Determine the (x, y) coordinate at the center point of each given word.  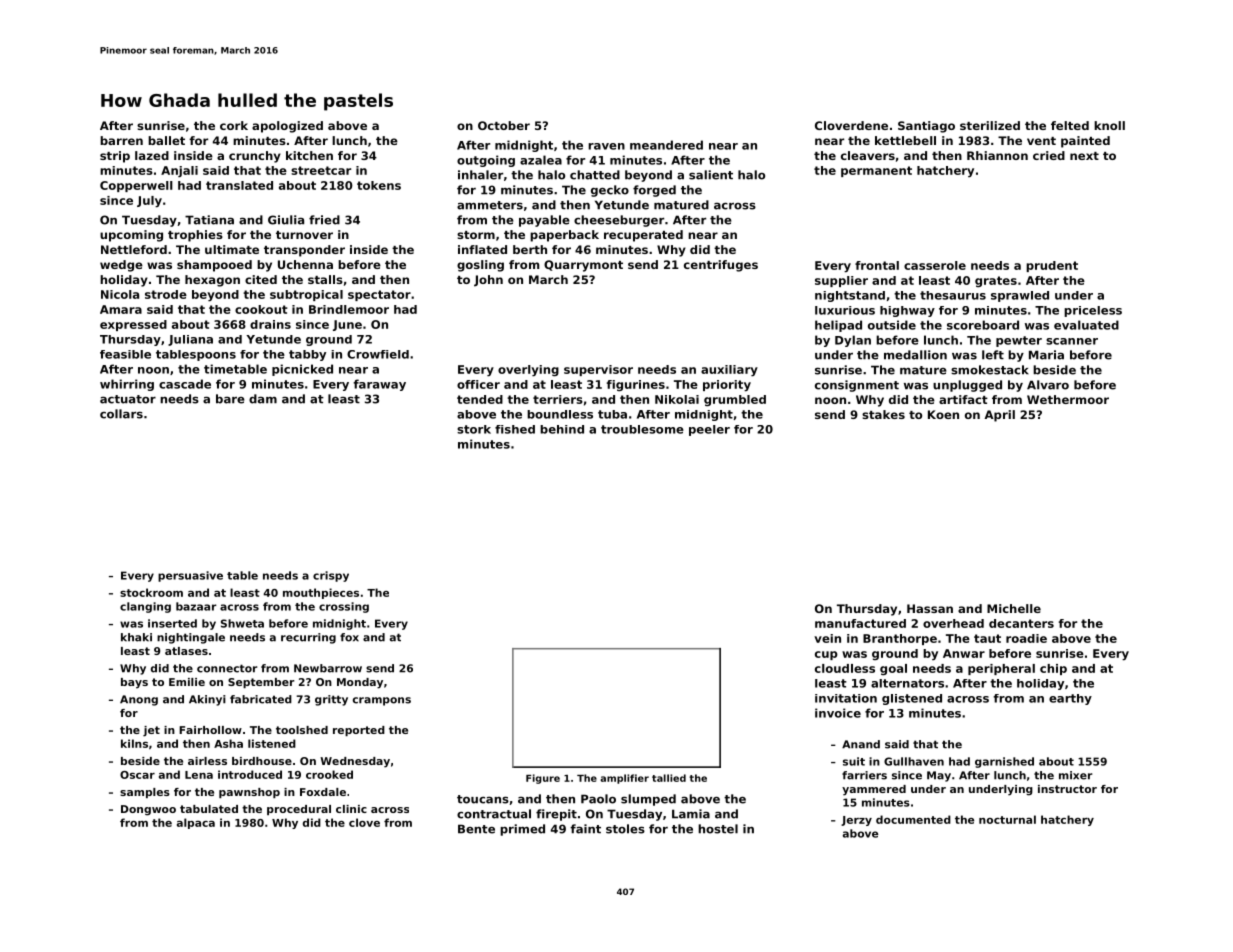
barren (121, 140)
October (504, 125)
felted (1070, 125)
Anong (139, 700)
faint (585, 829)
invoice (838, 713)
